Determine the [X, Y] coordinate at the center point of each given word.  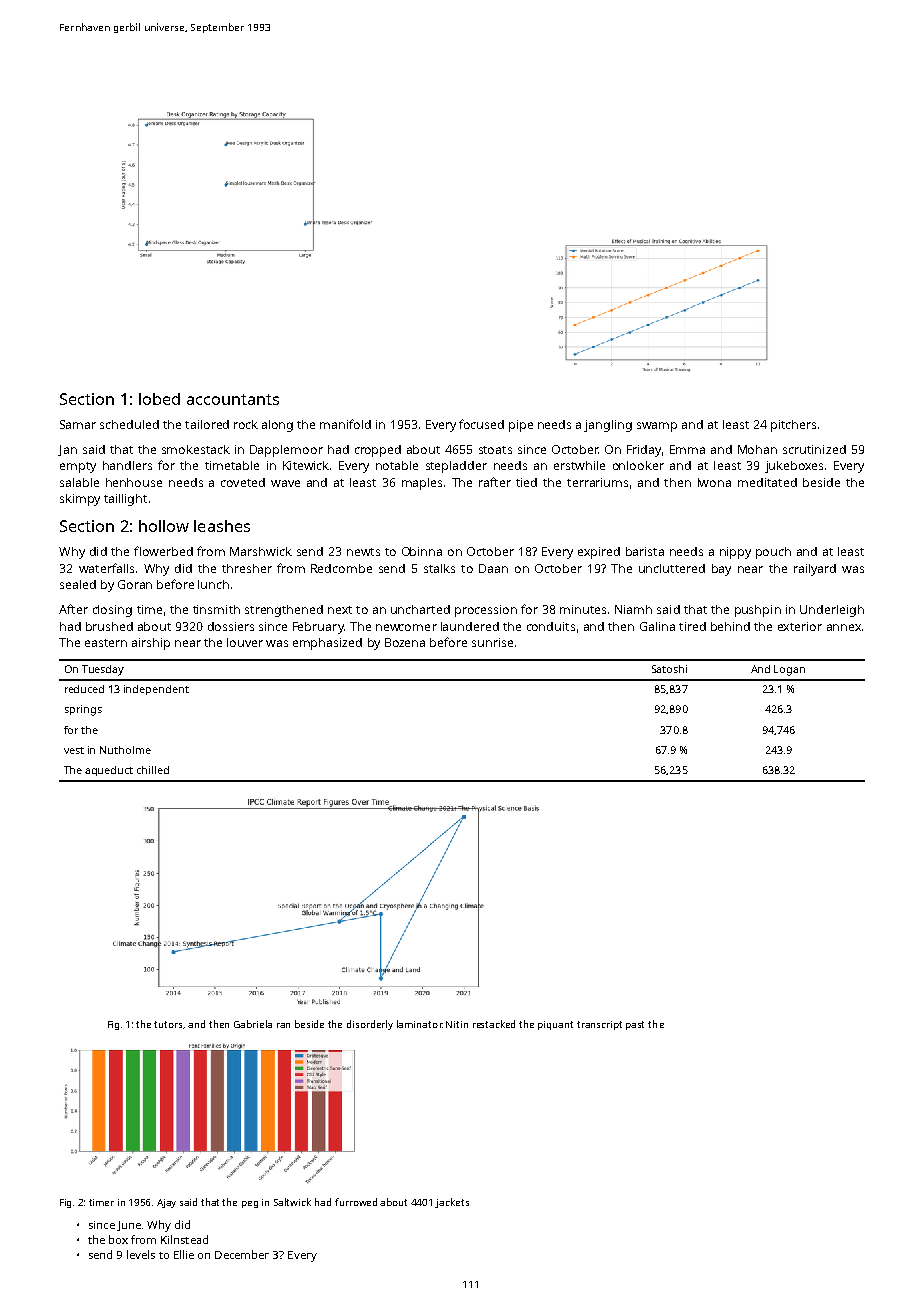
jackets [452, 1203]
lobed [159, 399]
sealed [78, 584]
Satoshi [669, 669]
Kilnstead [184, 1239]
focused [481, 424]
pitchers [793, 426]
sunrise [492, 642]
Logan [789, 670]
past [635, 1025]
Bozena [405, 642]
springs [83, 710]
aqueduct [109, 771]
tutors [169, 1025]
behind [730, 626]
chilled [153, 770]
